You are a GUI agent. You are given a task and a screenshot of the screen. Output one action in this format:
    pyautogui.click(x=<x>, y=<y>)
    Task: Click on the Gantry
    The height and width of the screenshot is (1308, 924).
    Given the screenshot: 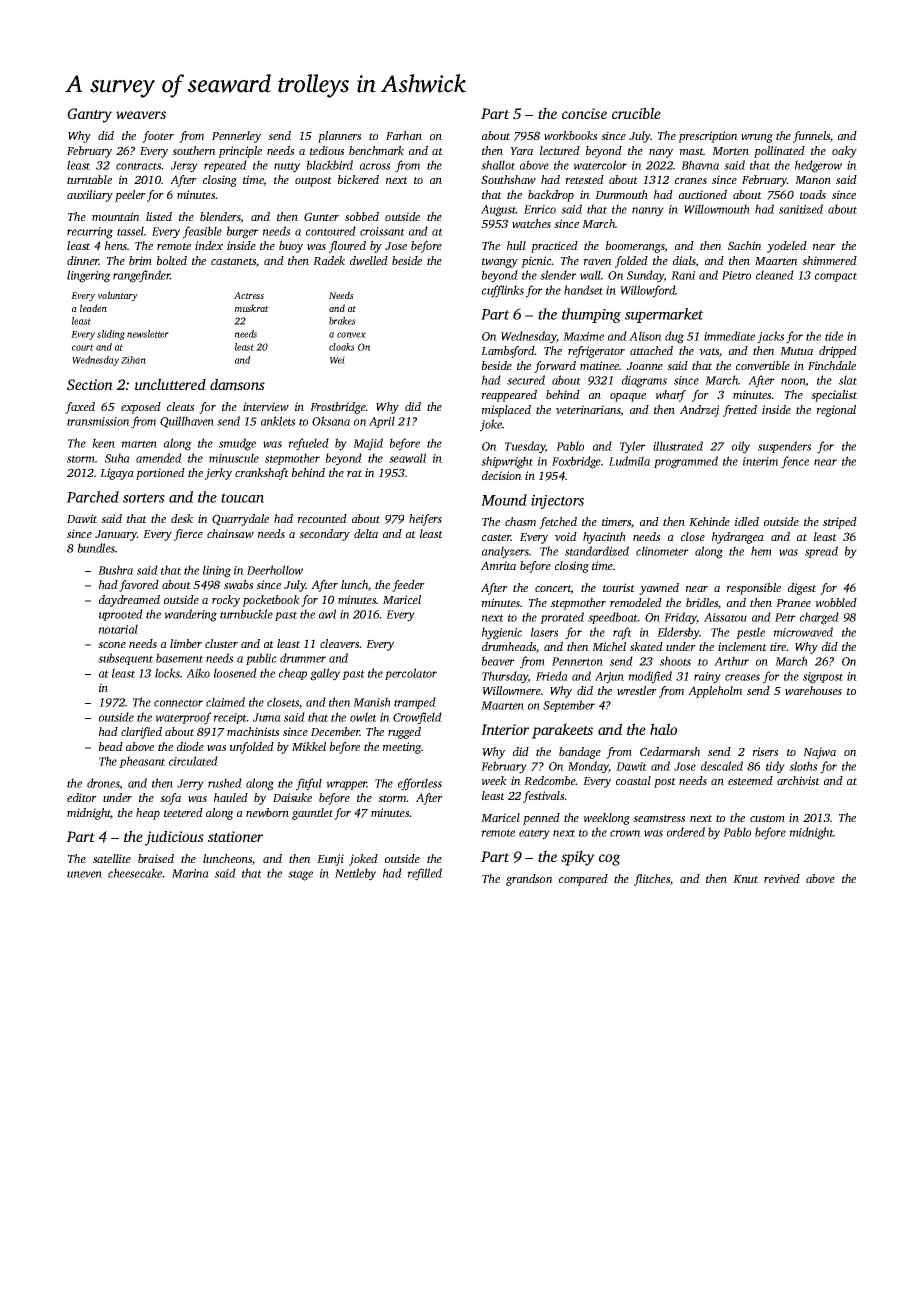 What is the action you would take?
    pyautogui.click(x=89, y=115)
